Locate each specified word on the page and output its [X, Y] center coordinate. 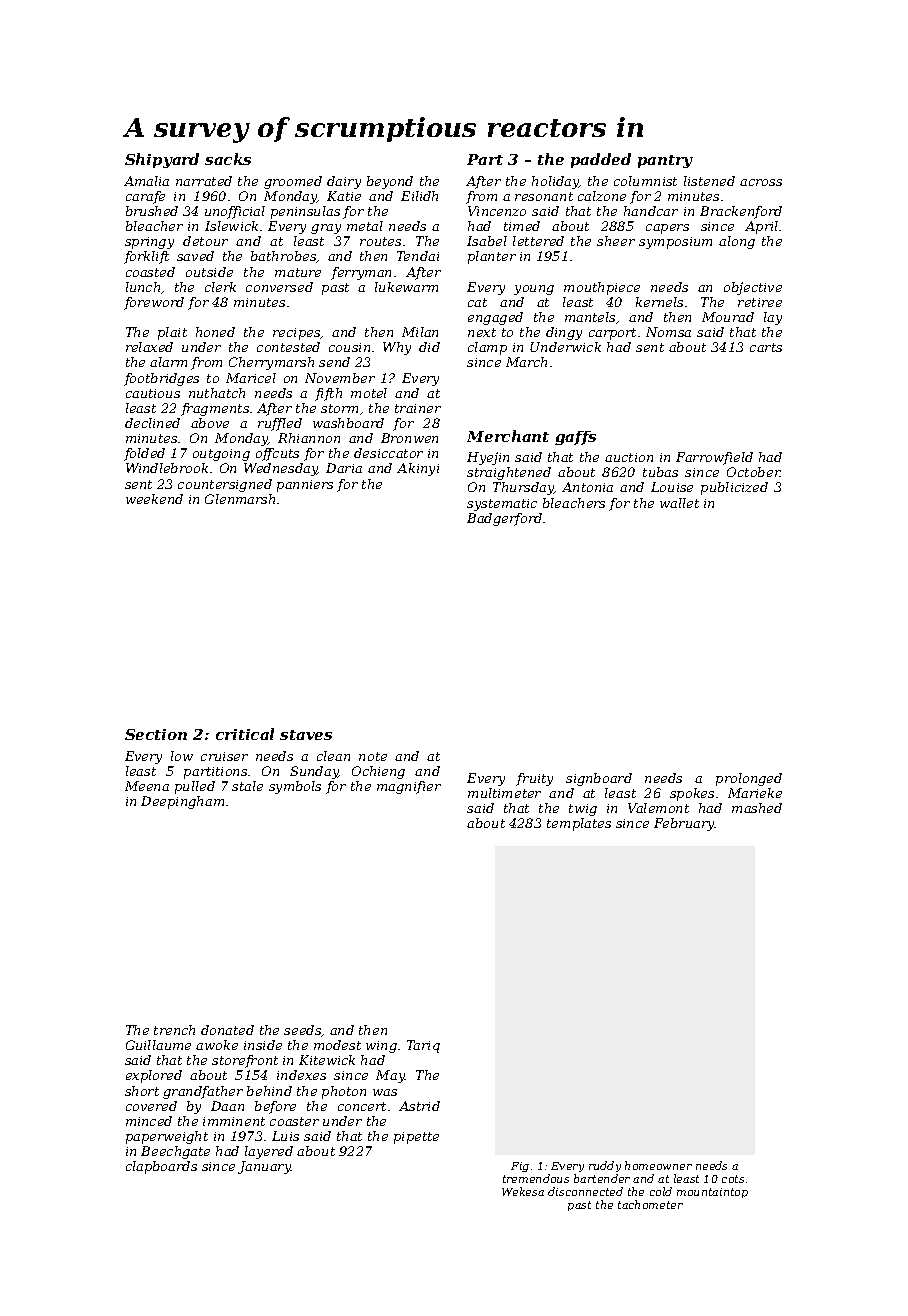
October [753, 472]
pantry [665, 161]
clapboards [161, 1167]
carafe [145, 197]
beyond [390, 182]
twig [583, 810]
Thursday [523, 488]
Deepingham [182, 802]
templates [579, 824]
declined [152, 423]
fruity [534, 779]
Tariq [423, 1046]
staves [306, 735]
